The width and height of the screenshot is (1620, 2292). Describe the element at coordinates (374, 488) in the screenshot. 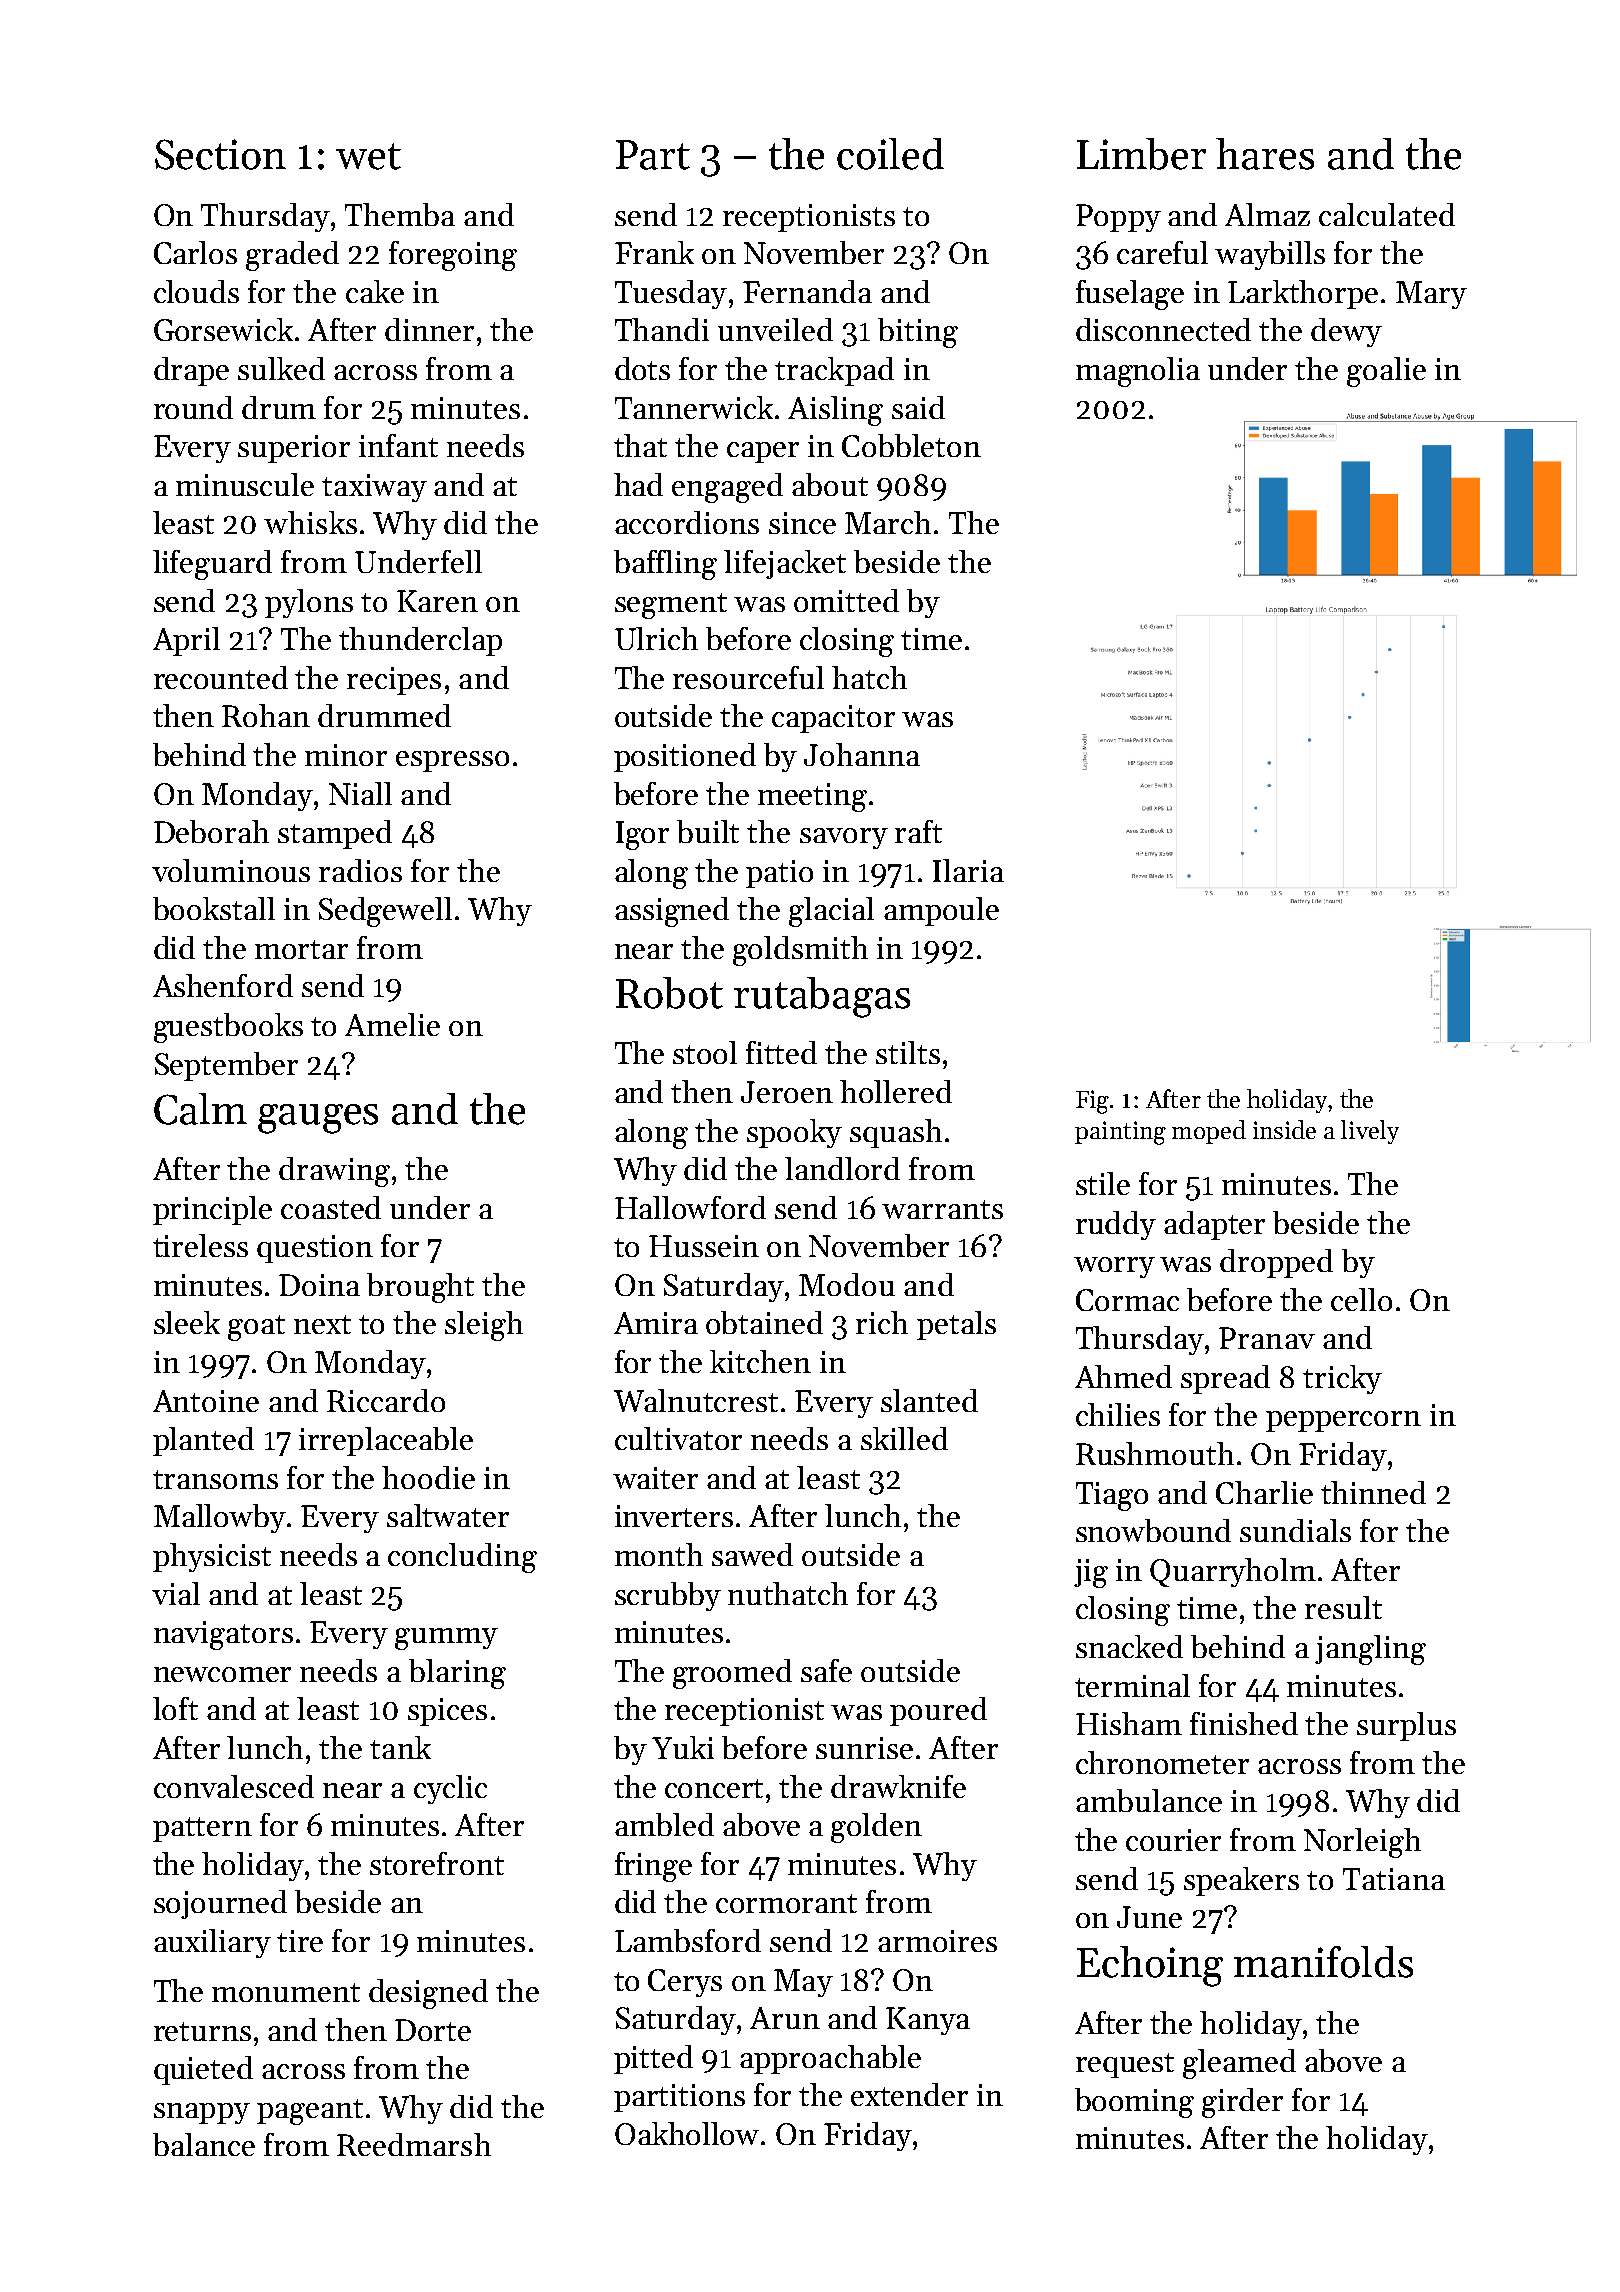

I see `taxiway` at that location.
